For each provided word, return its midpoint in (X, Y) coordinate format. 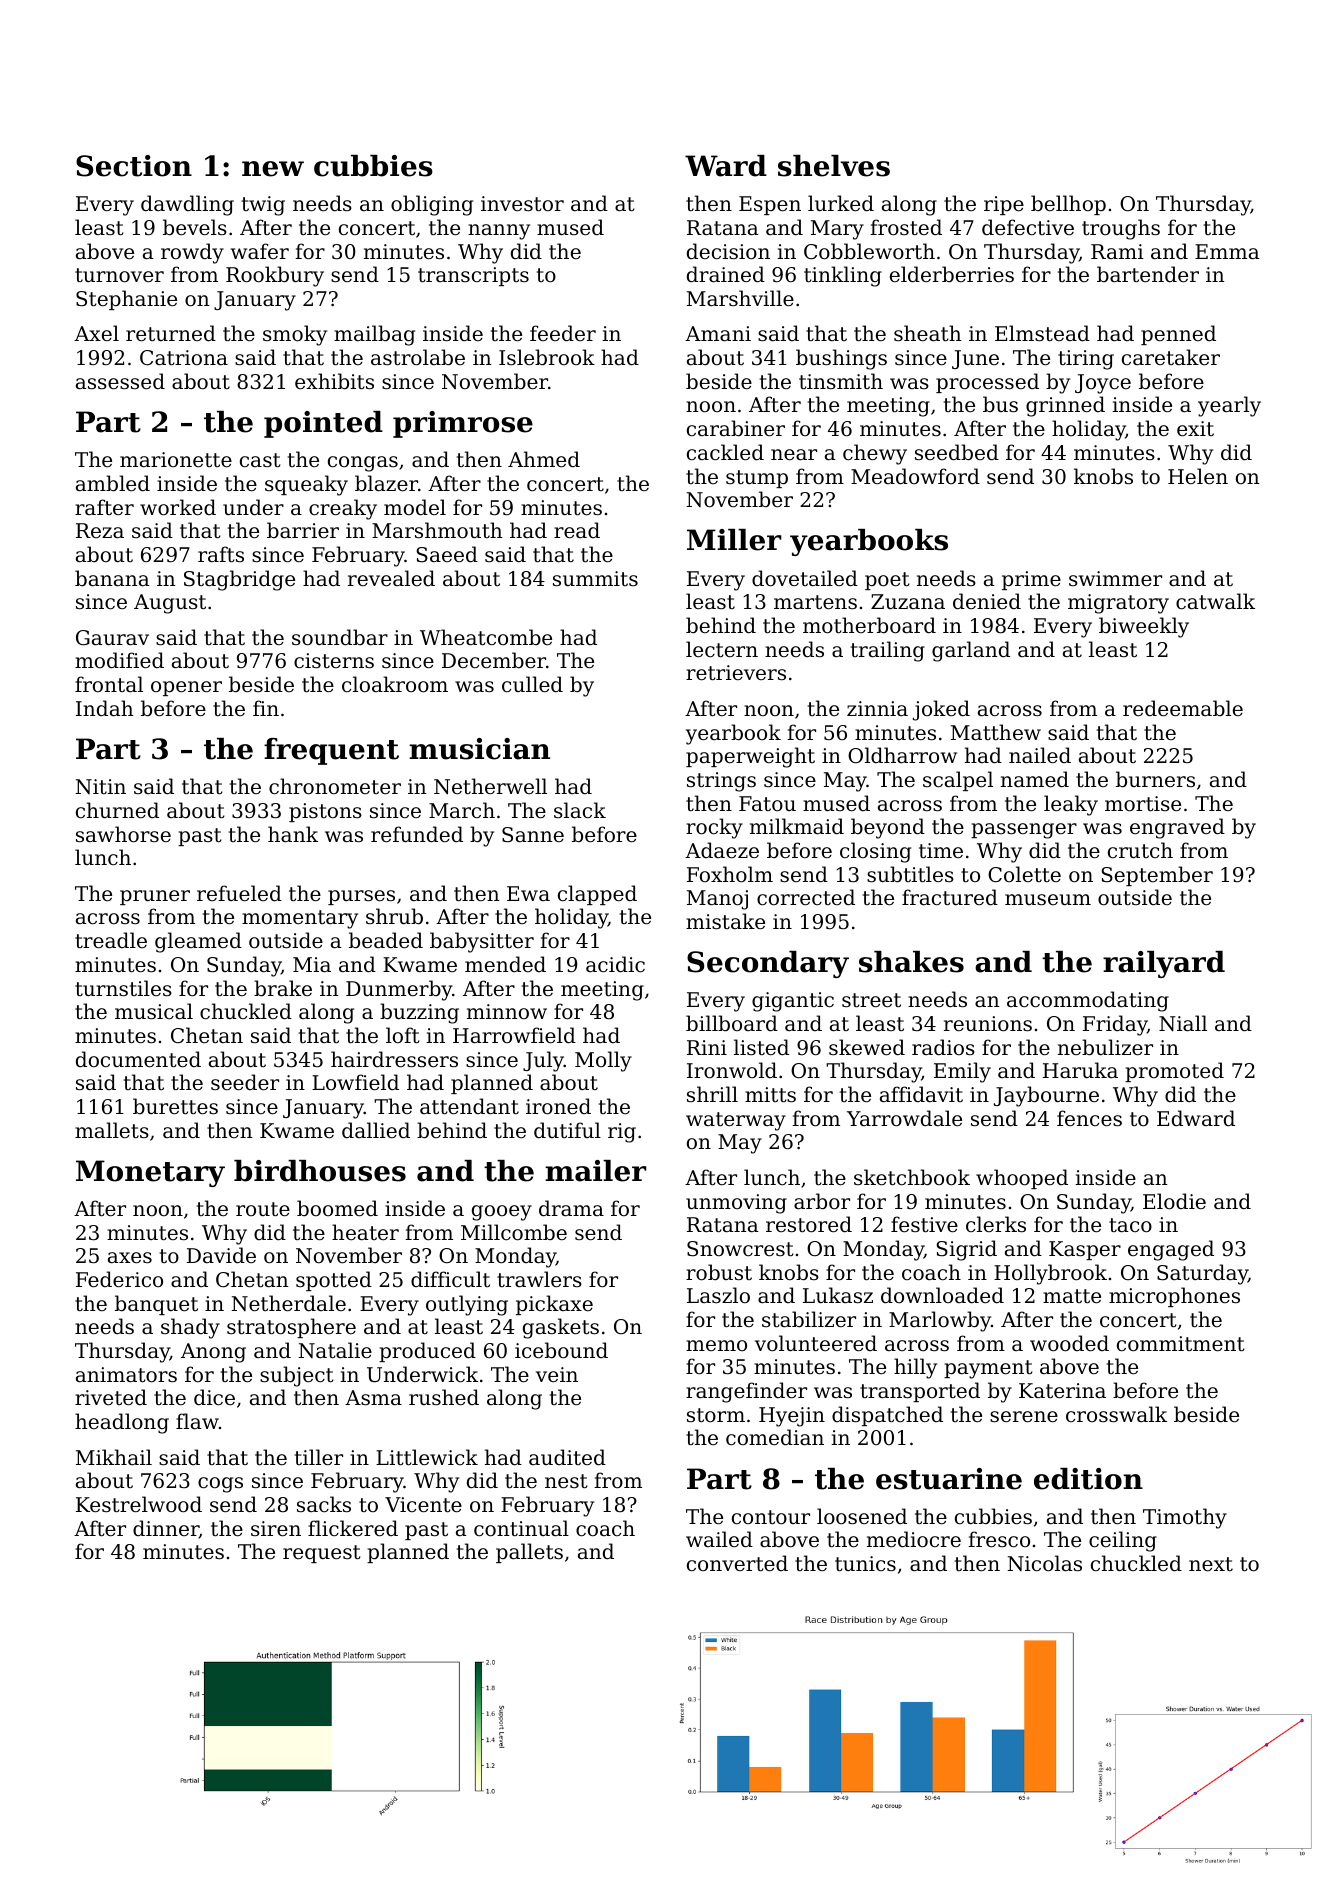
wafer (260, 251)
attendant (469, 1106)
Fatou (767, 804)
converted (737, 1563)
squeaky (306, 485)
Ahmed (544, 459)
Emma (1227, 252)
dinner (166, 1529)
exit (1195, 429)
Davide (221, 1255)
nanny (499, 232)
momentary (300, 919)
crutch (1140, 850)
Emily (962, 1072)
